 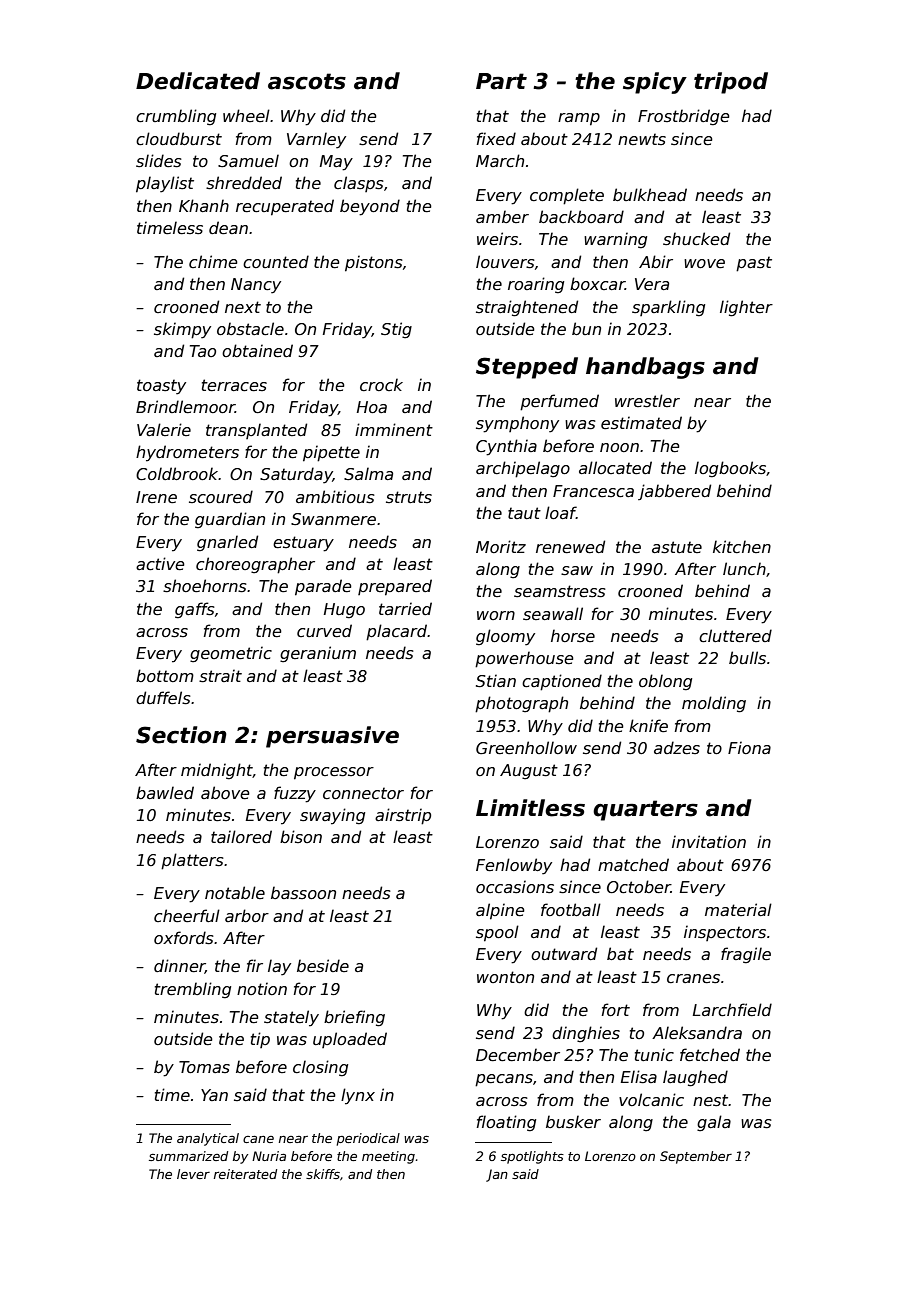 I want to click on tripod, so click(x=731, y=83).
